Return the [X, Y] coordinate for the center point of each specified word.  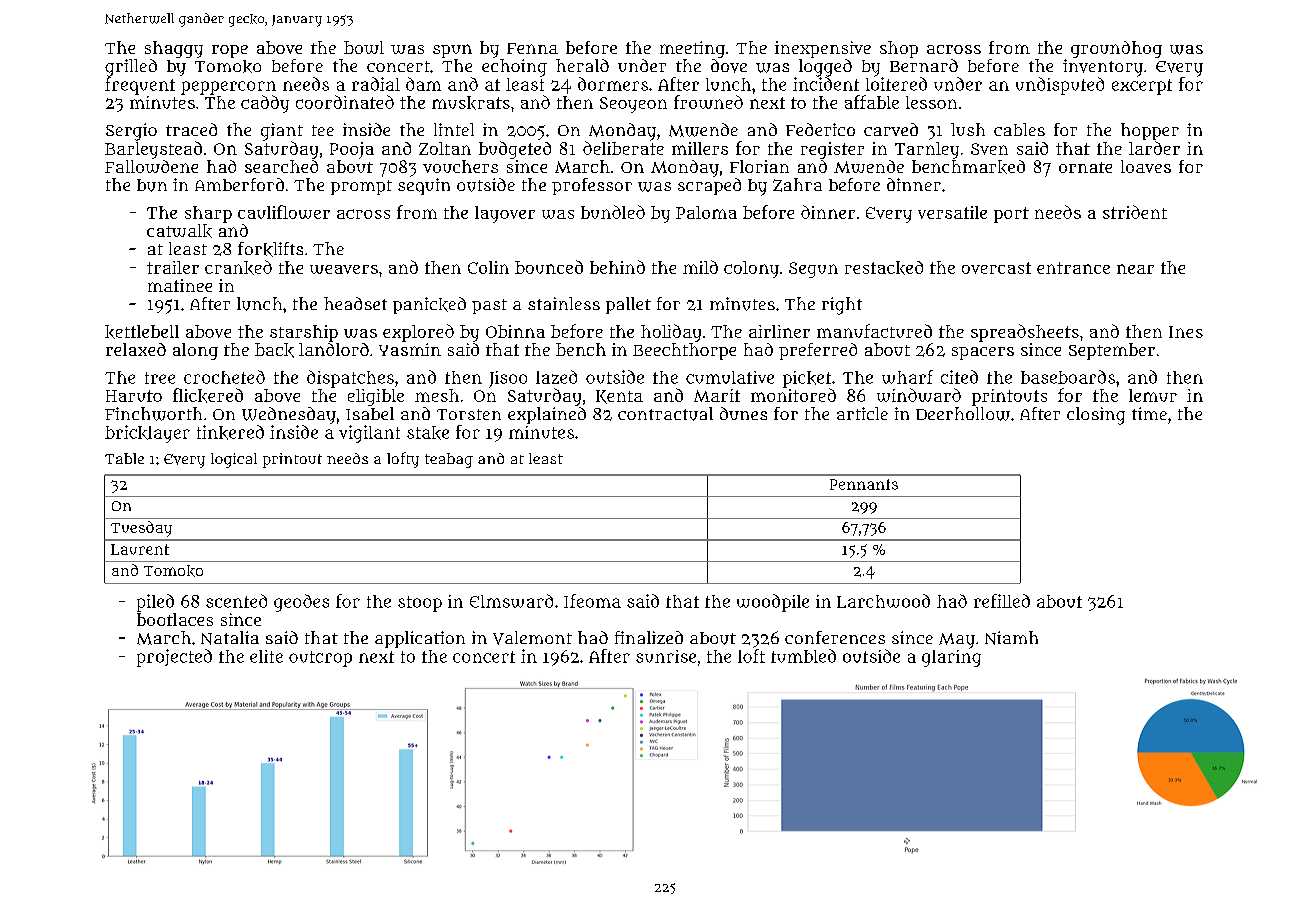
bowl [364, 47]
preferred [818, 351]
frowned [708, 102]
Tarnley [927, 150]
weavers [344, 269]
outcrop [320, 659]
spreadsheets [1025, 333]
